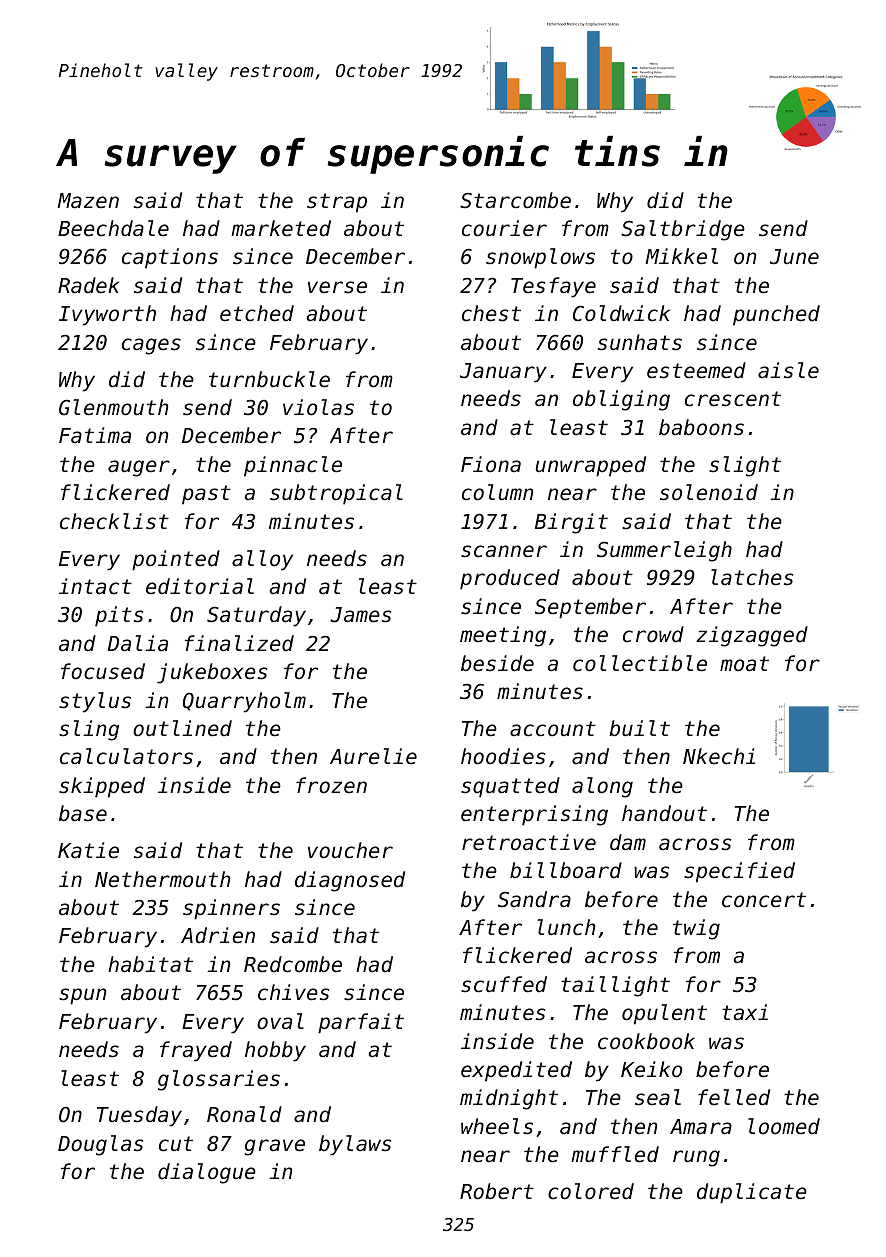 The image size is (886, 1257). What do you see at coordinates (752, 636) in the page?
I see `zigzagged` at bounding box center [752, 636].
